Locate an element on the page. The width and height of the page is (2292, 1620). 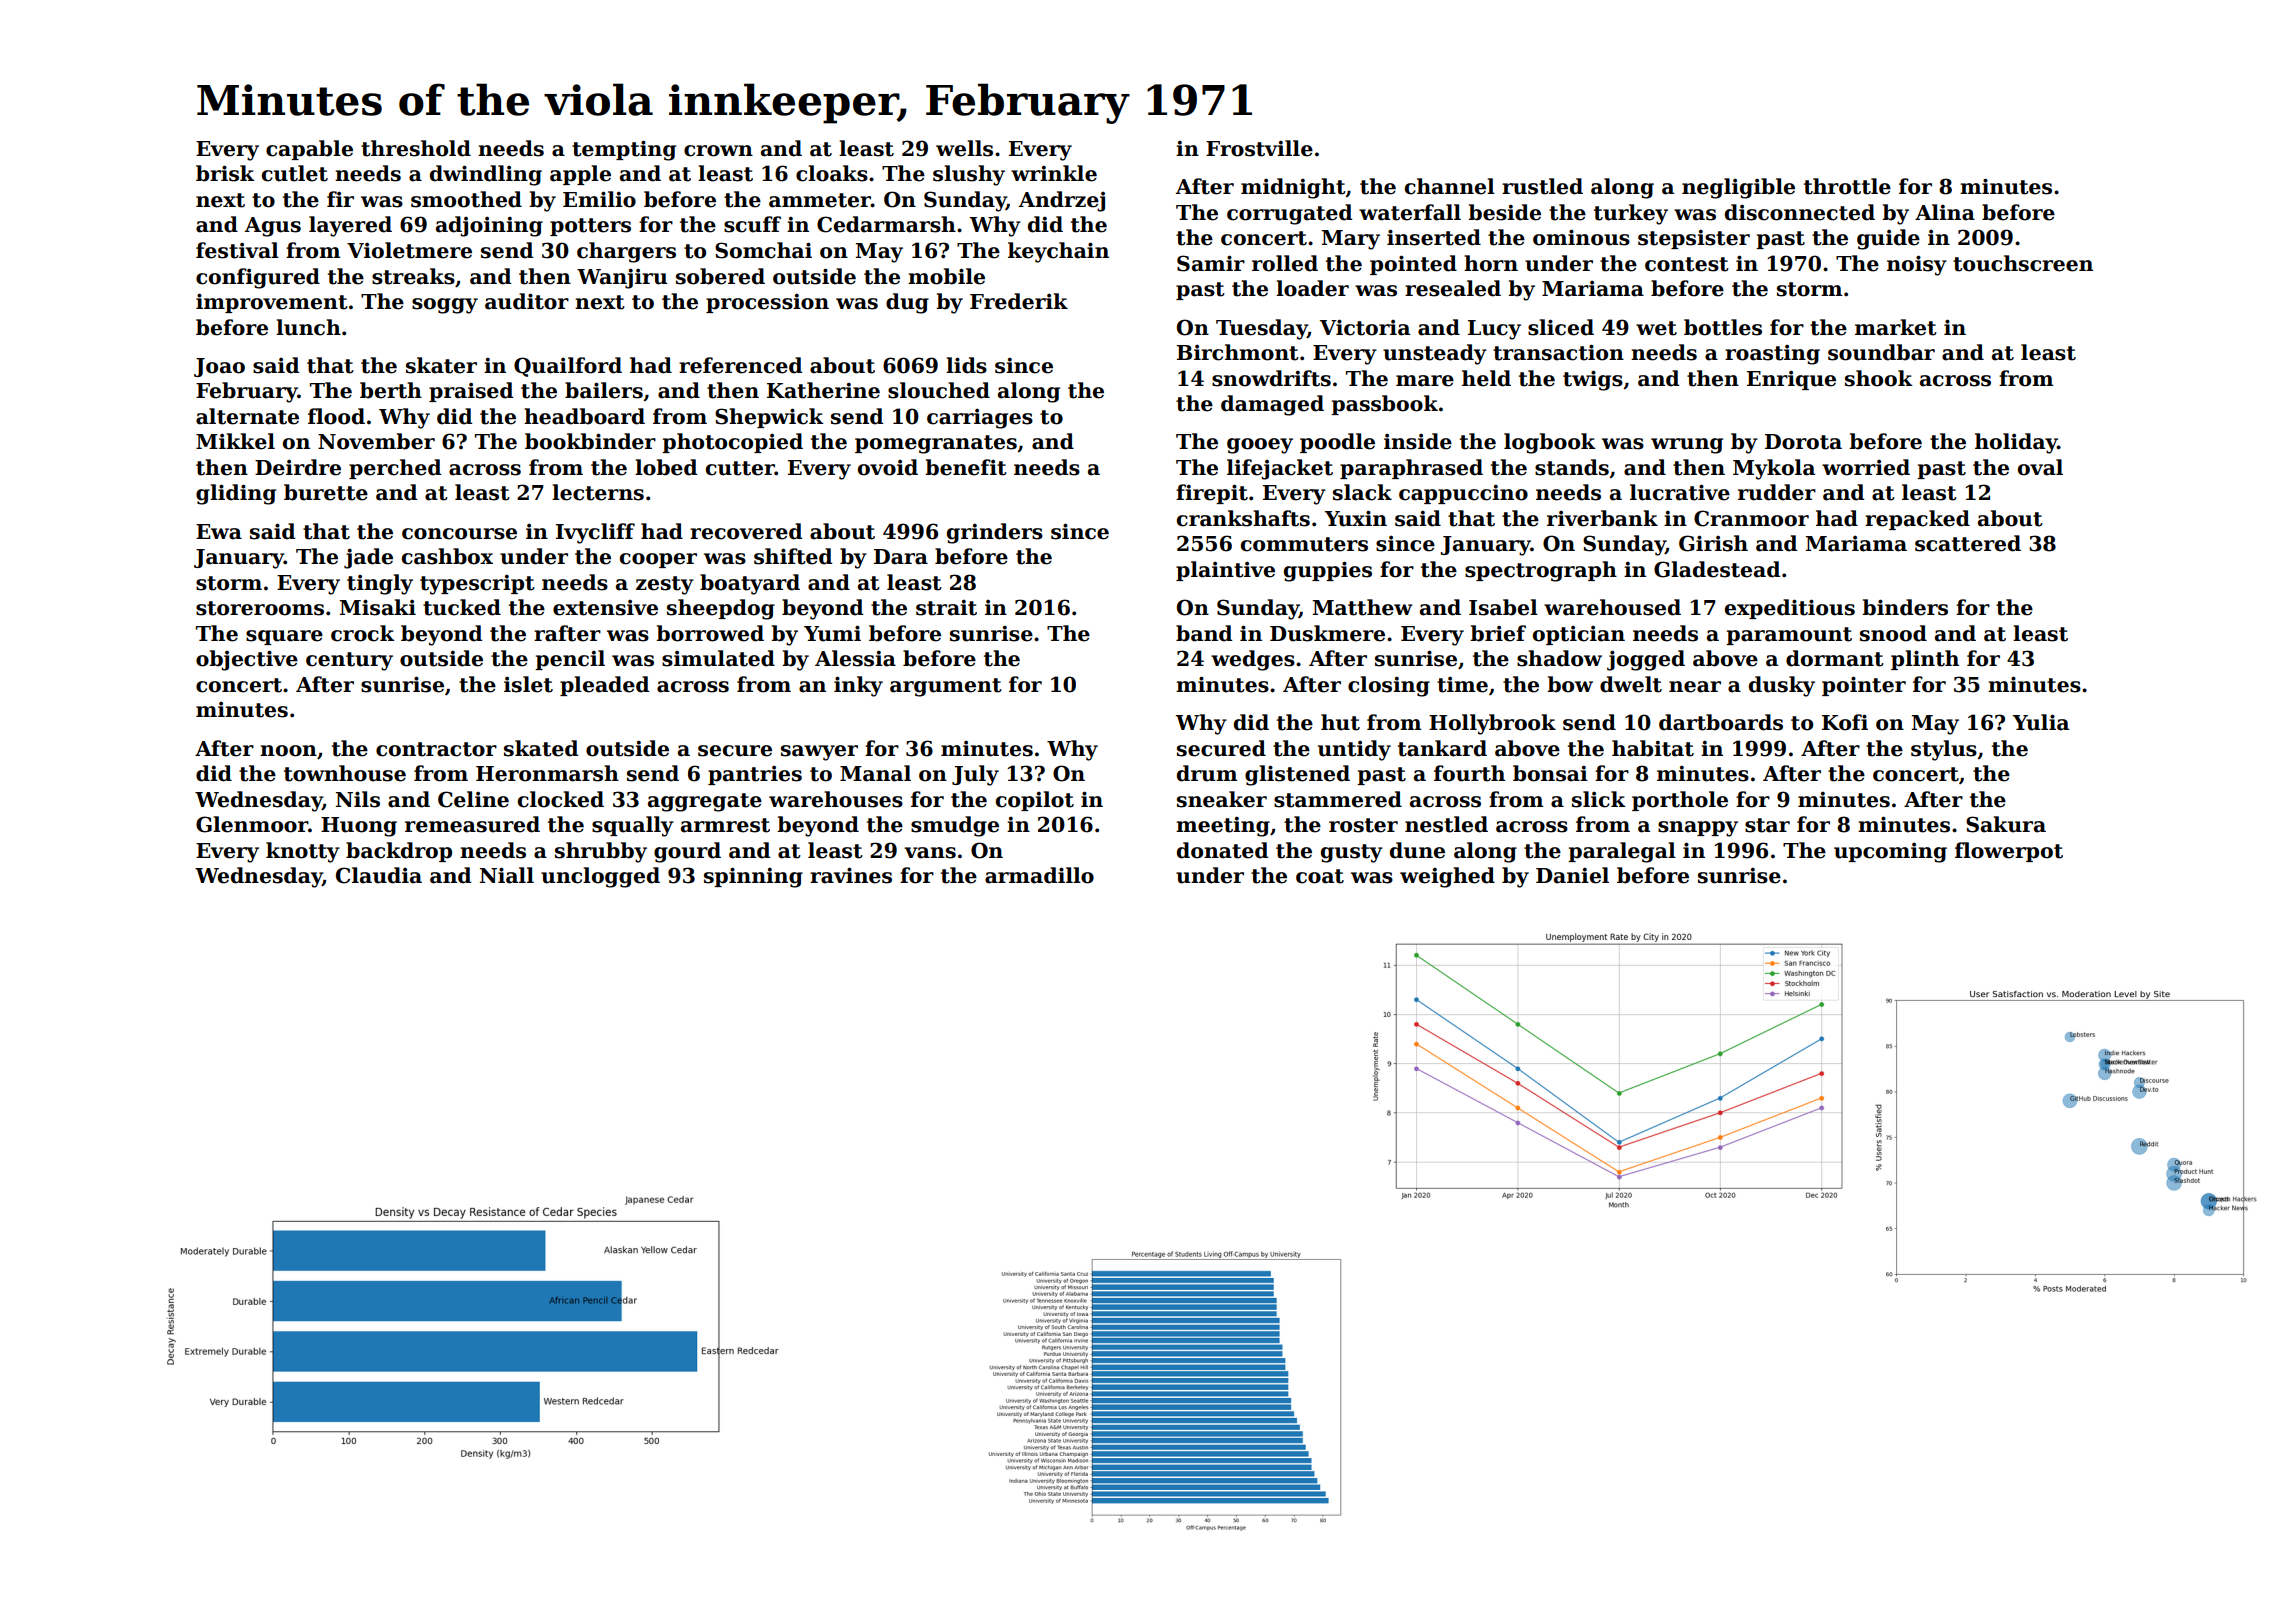
commuters is located at coordinates (1304, 544).
